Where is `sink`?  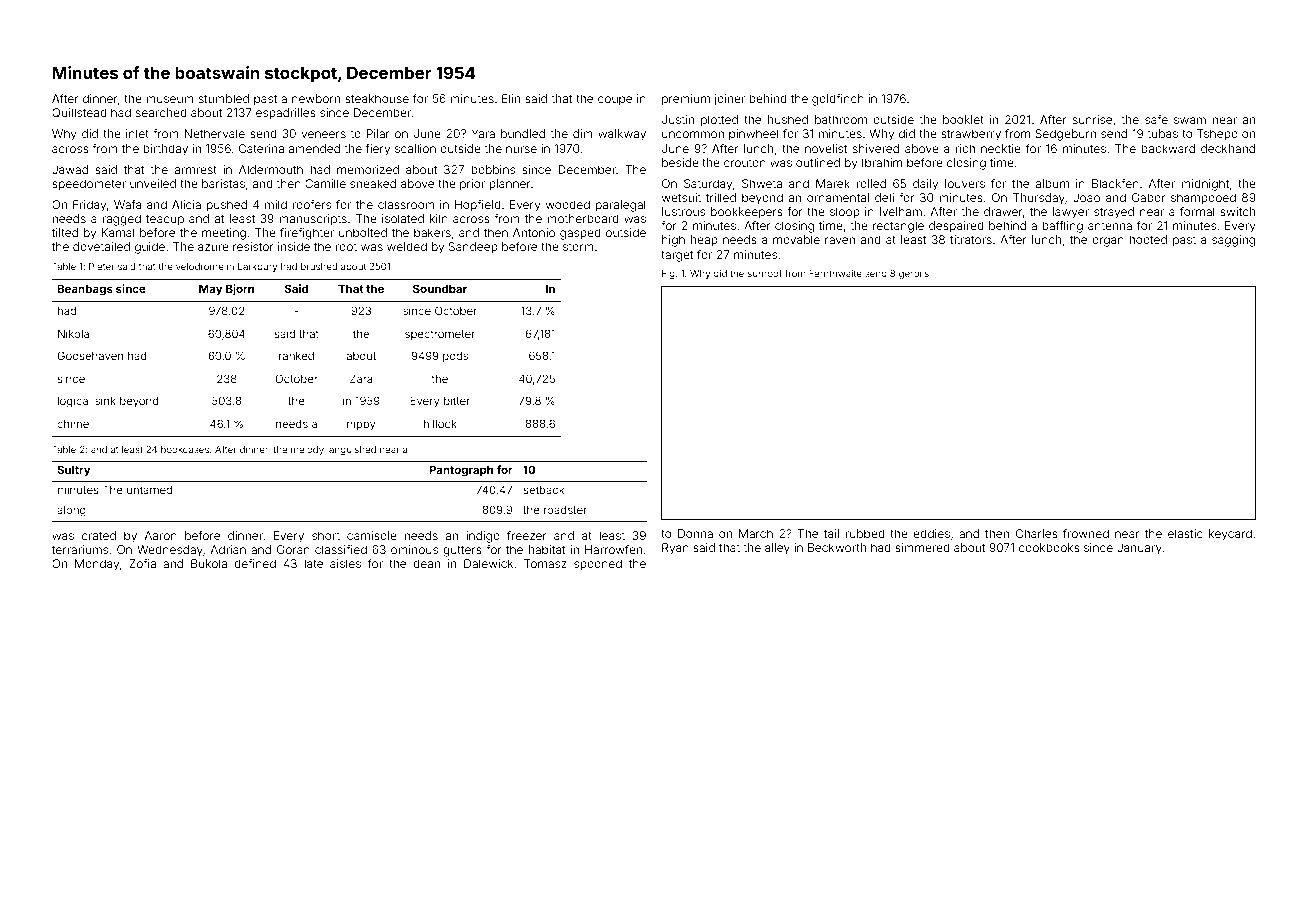 sink is located at coordinates (105, 400).
